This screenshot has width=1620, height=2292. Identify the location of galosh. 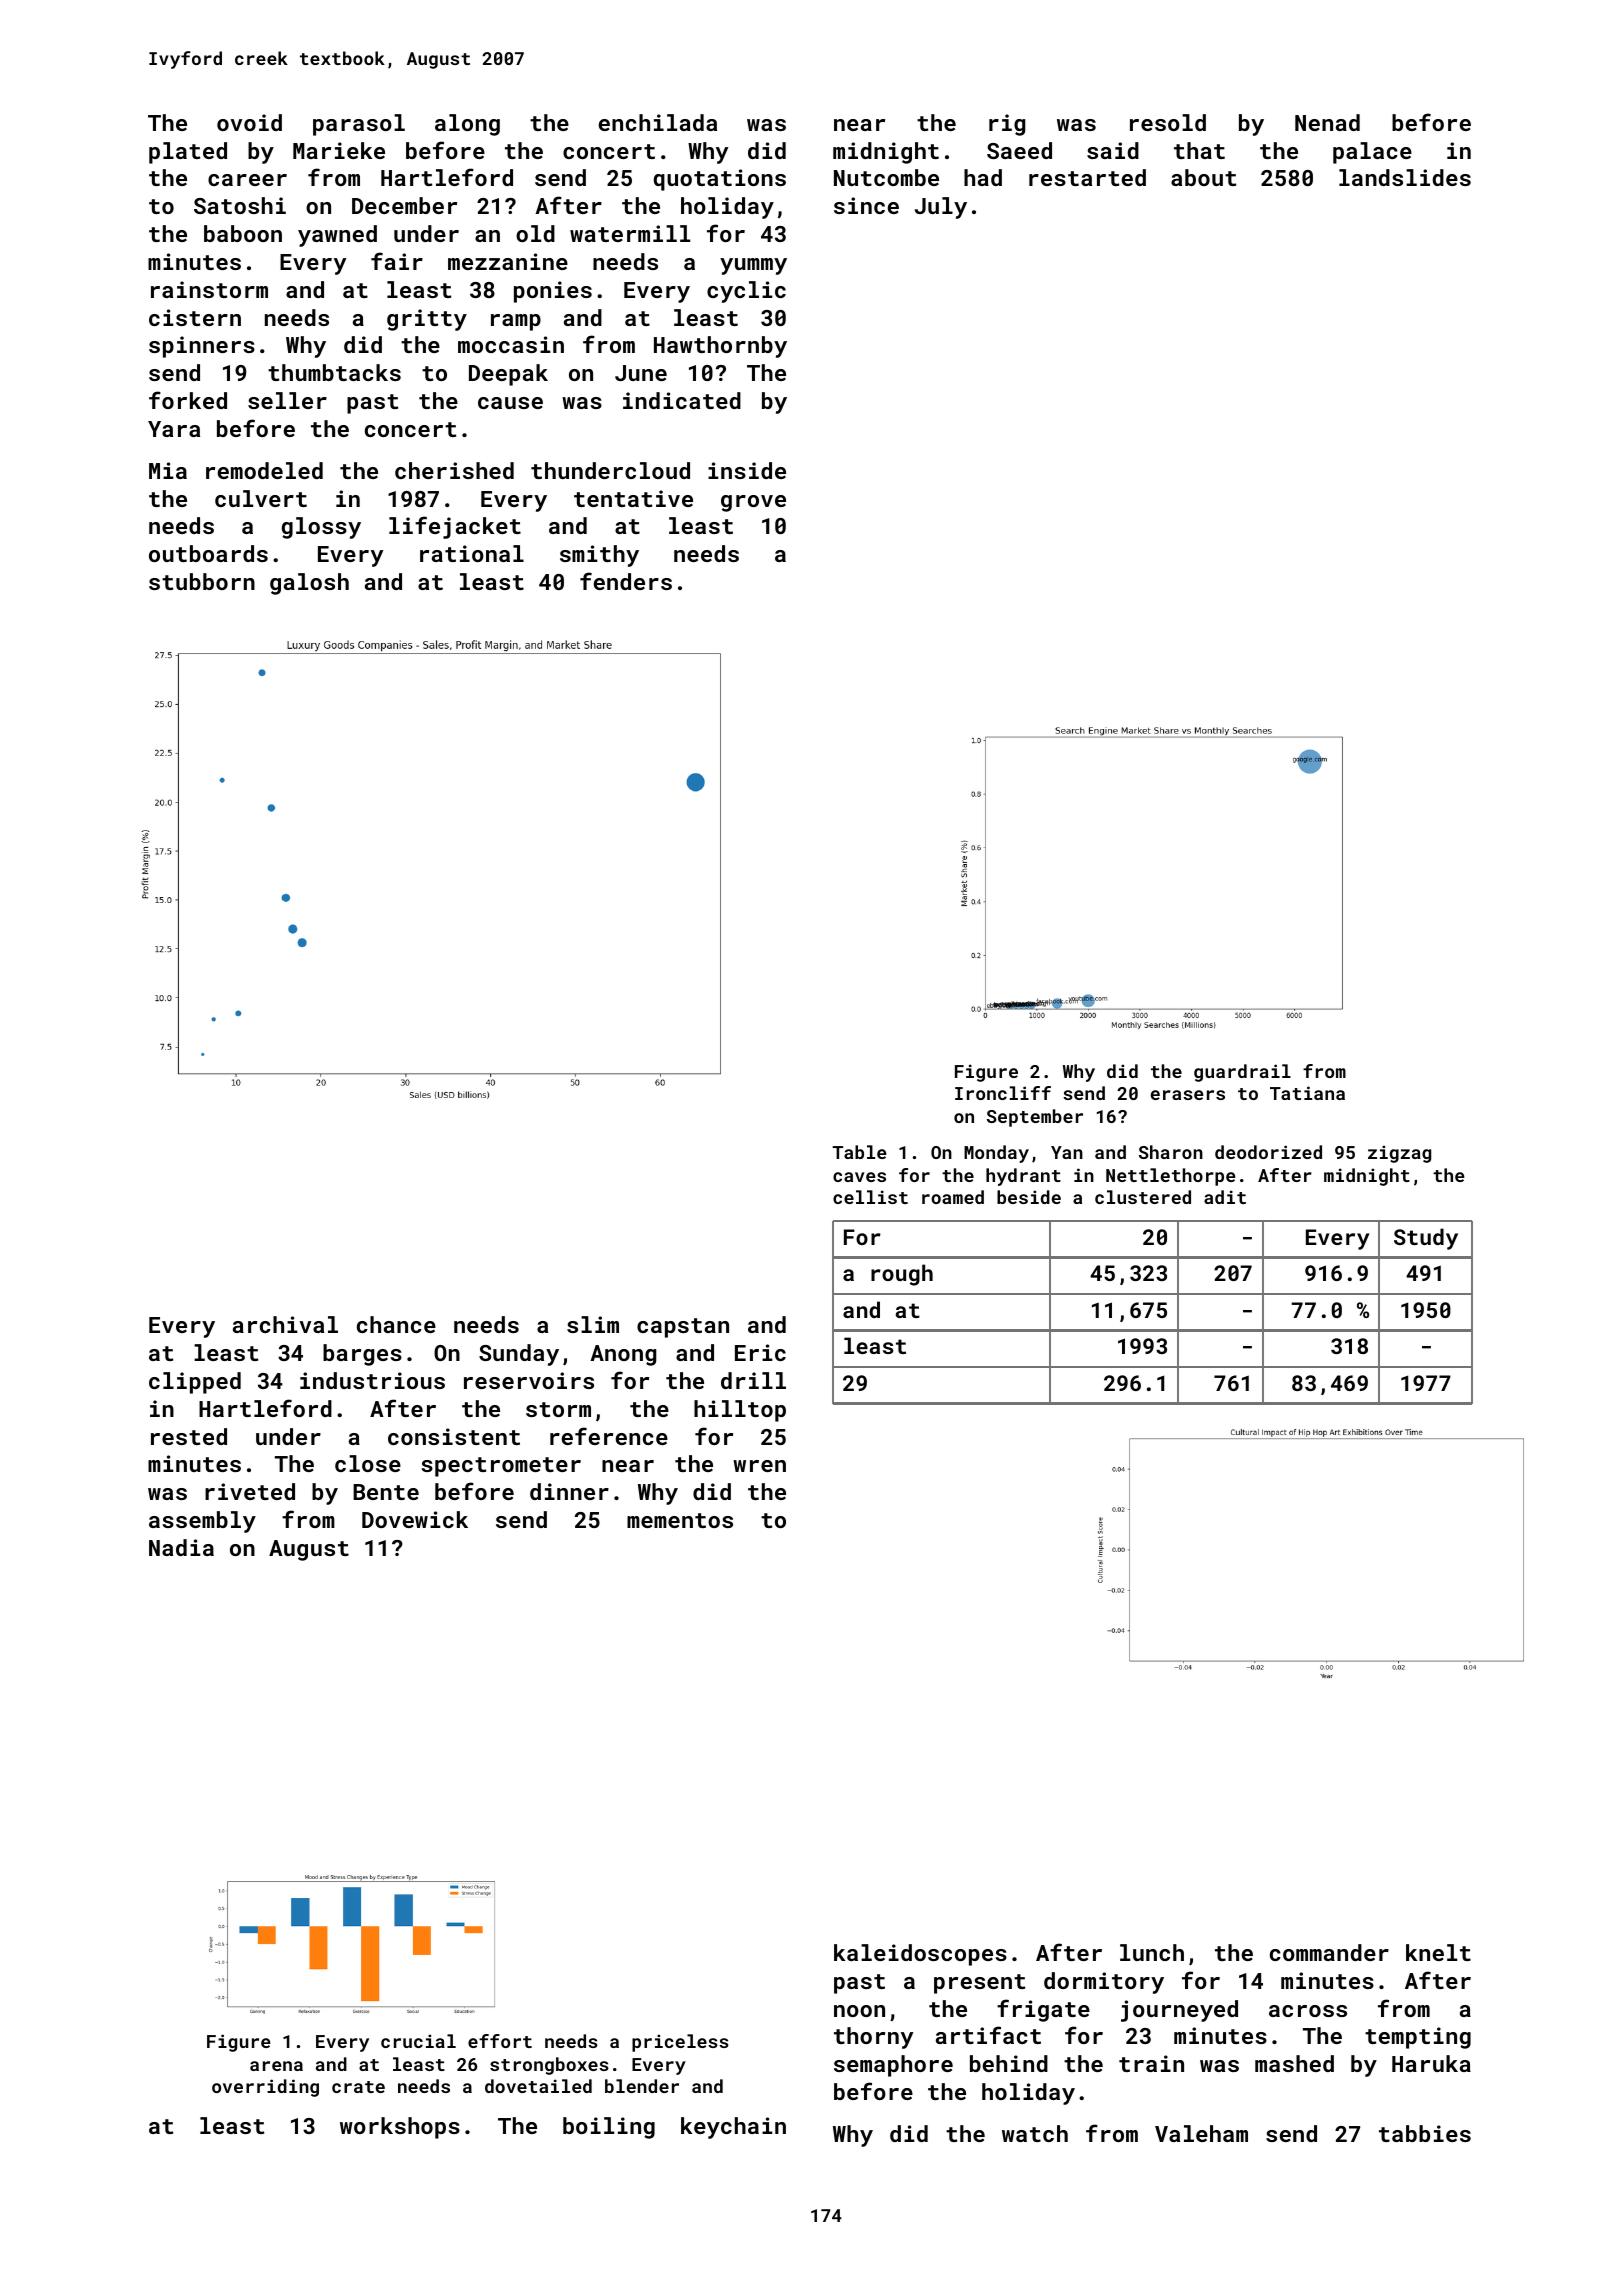
(309, 584).
